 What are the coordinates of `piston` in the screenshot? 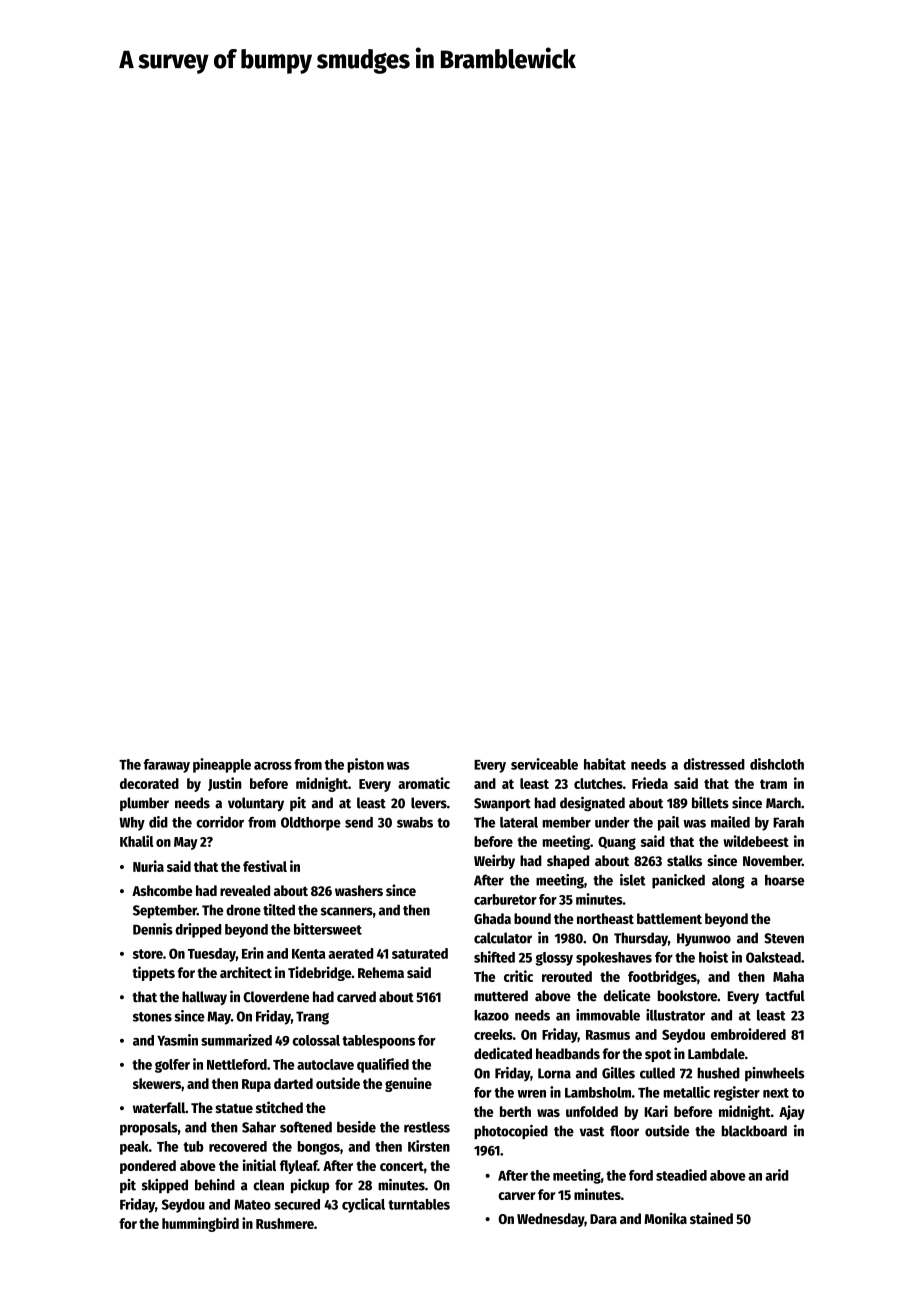 It's located at (365, 765).
